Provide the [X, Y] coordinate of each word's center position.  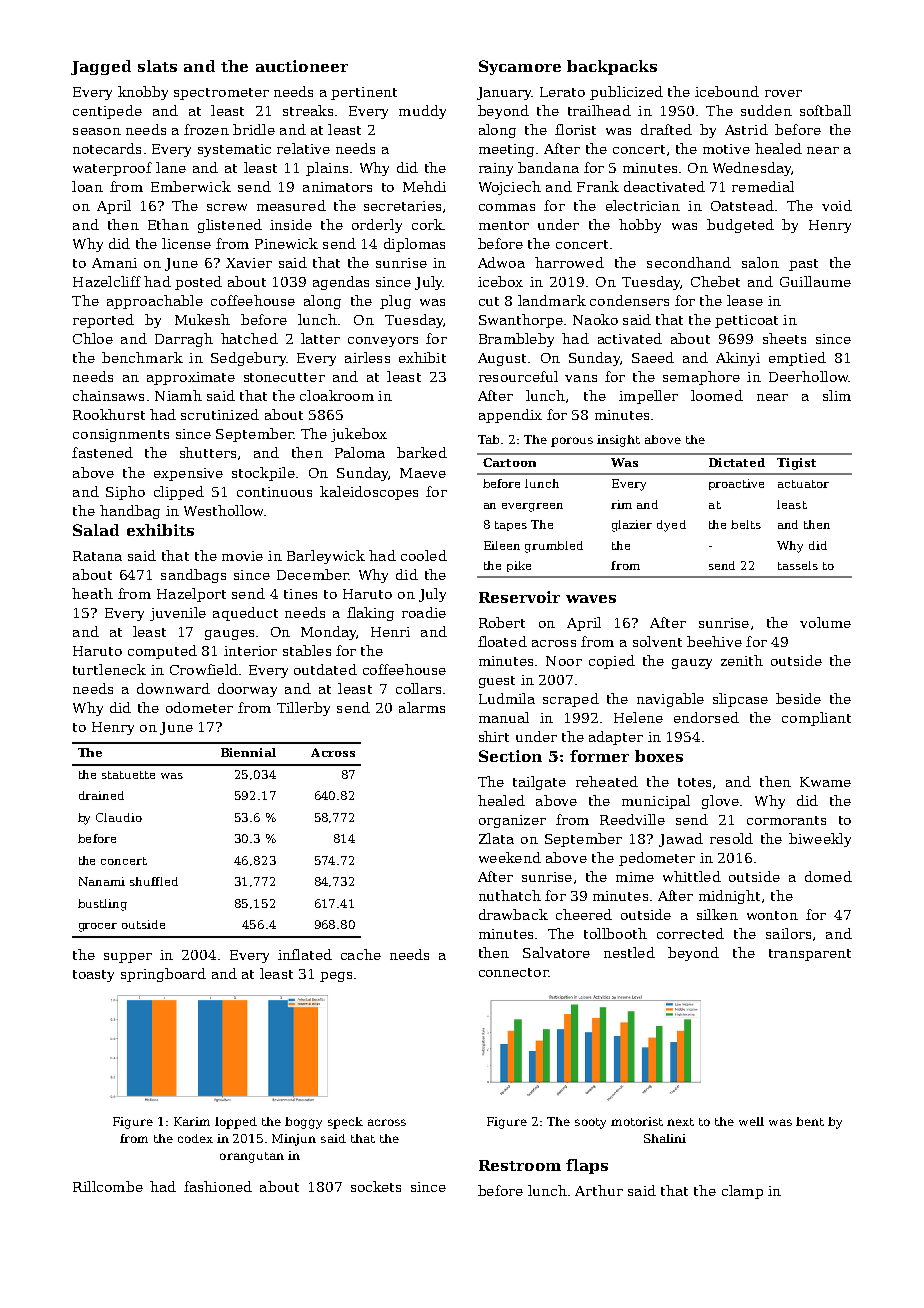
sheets [784, 338]
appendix [510, 416]
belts [746, 524]
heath [92, 593]
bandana [548, 167]
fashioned [218, 1186]
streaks [308, 110]
